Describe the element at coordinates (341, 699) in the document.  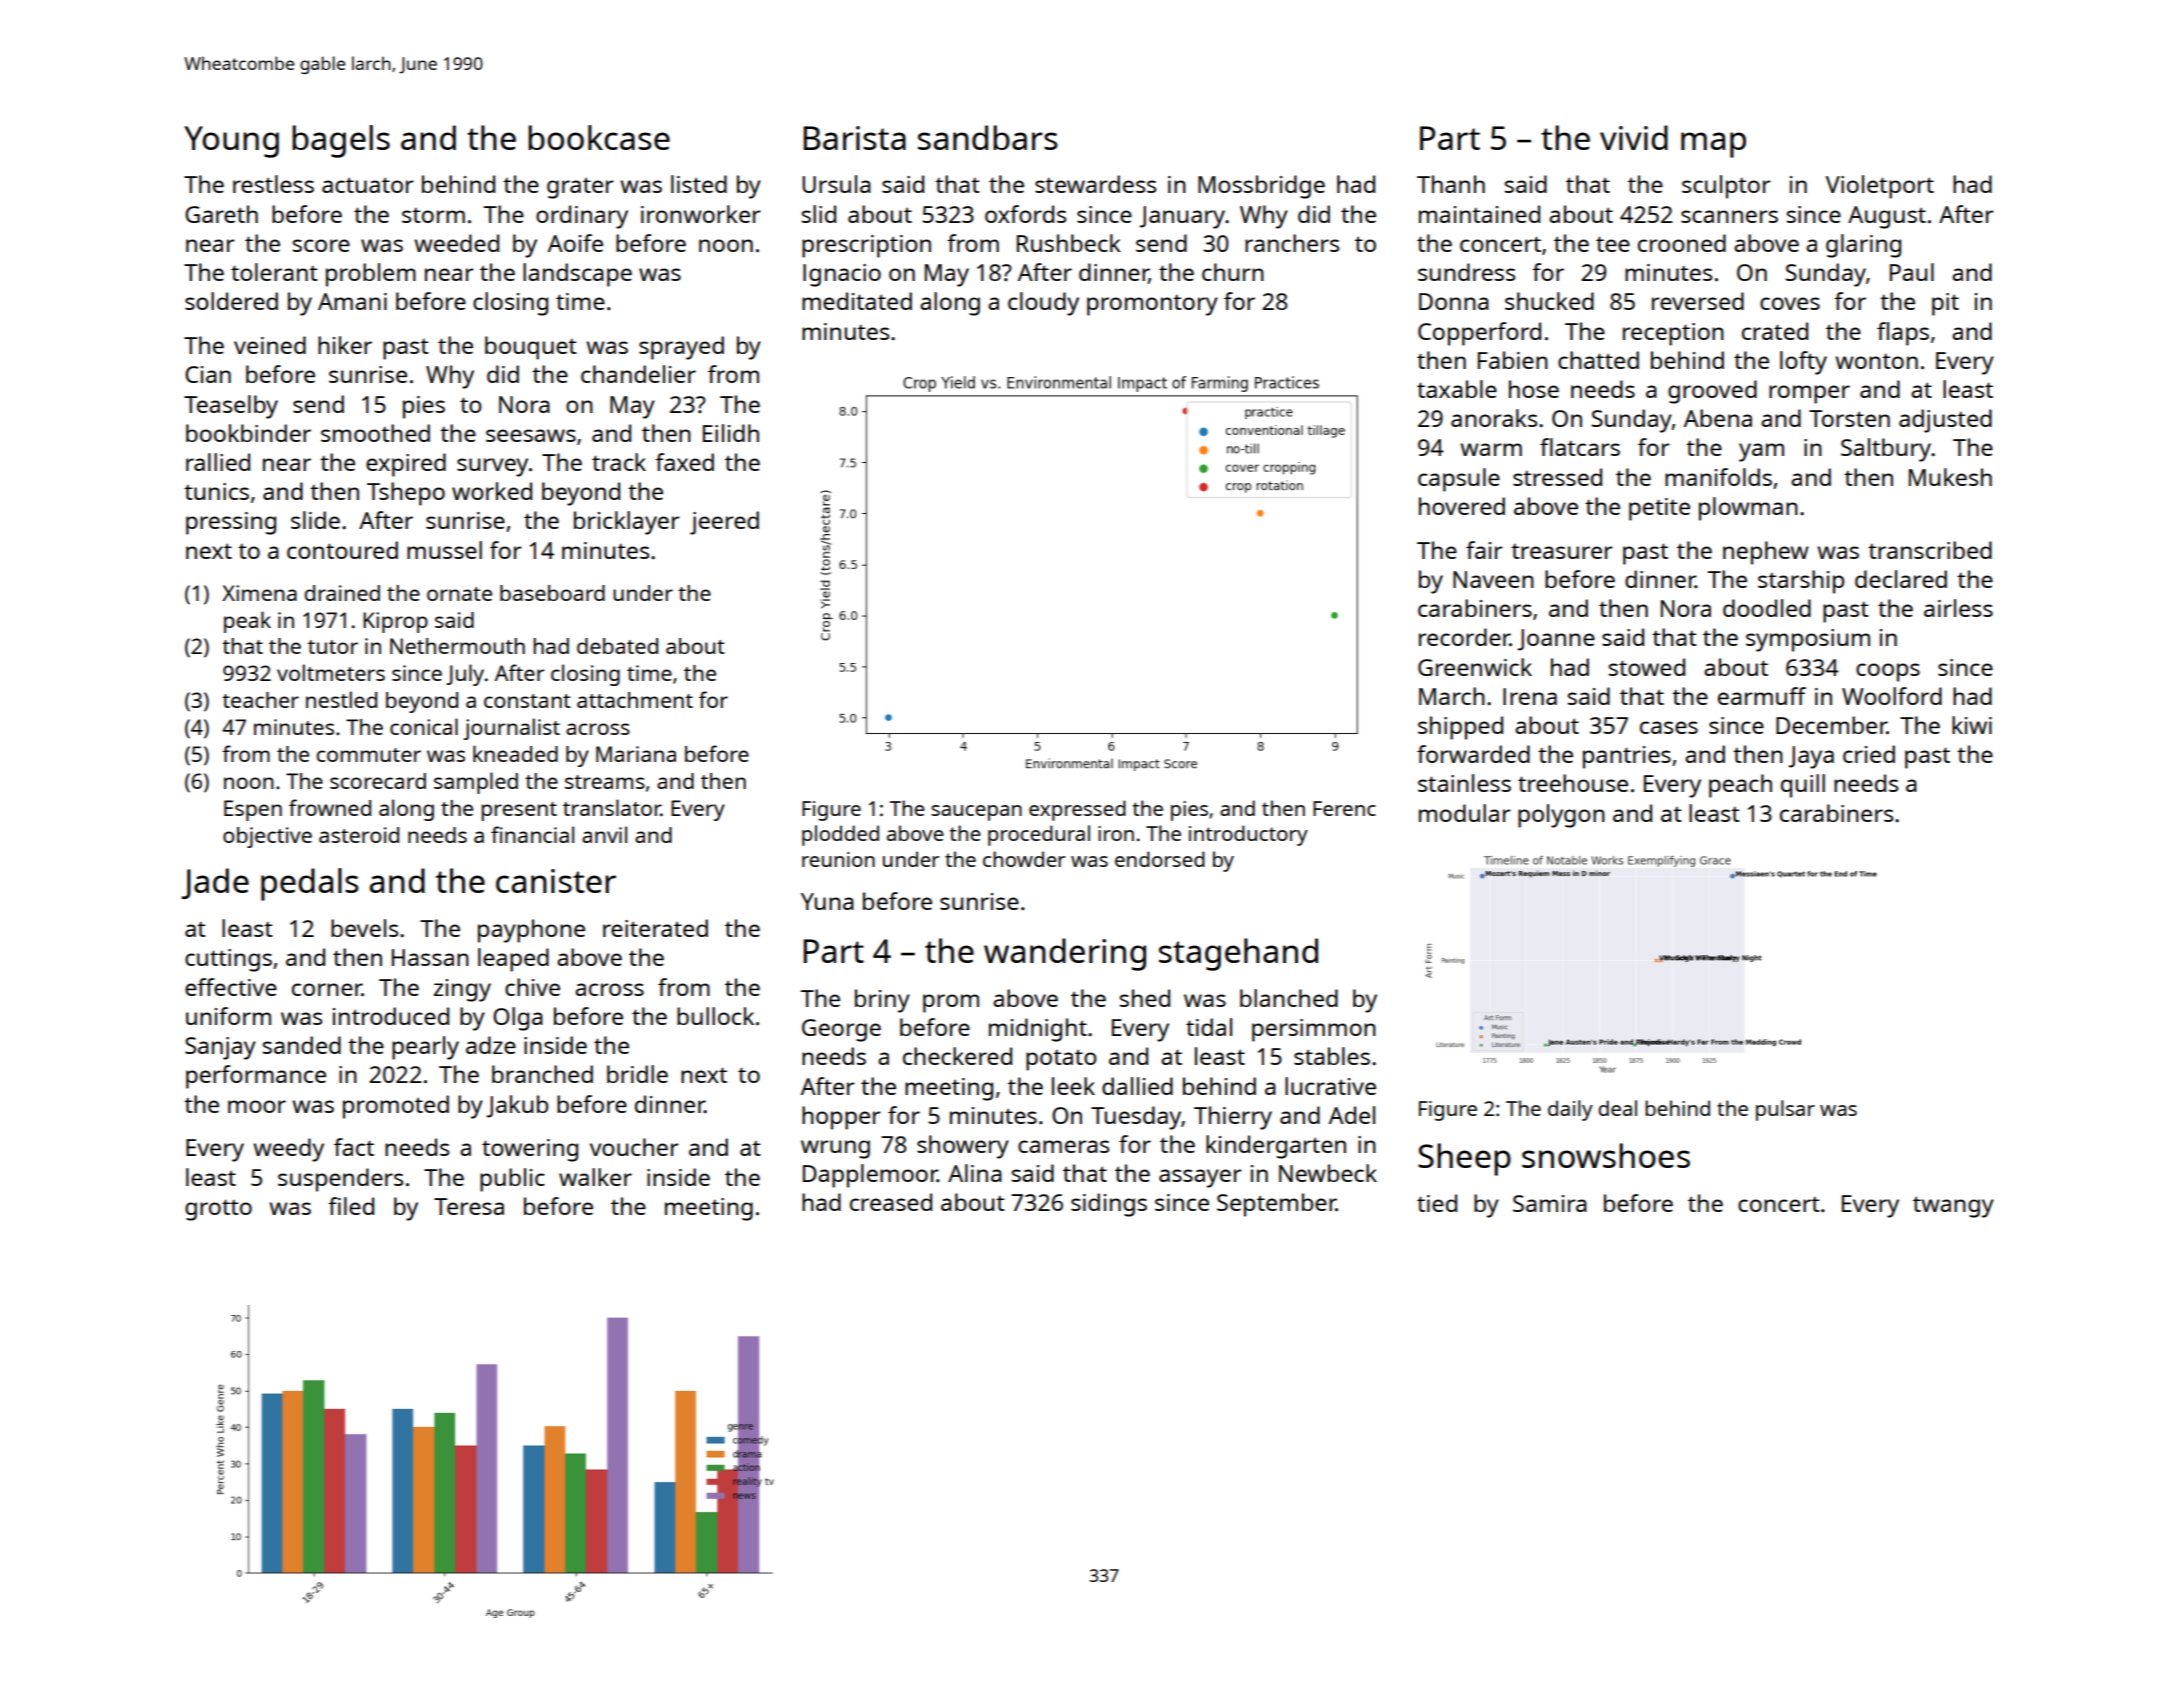
I see `nestled` at that location.
